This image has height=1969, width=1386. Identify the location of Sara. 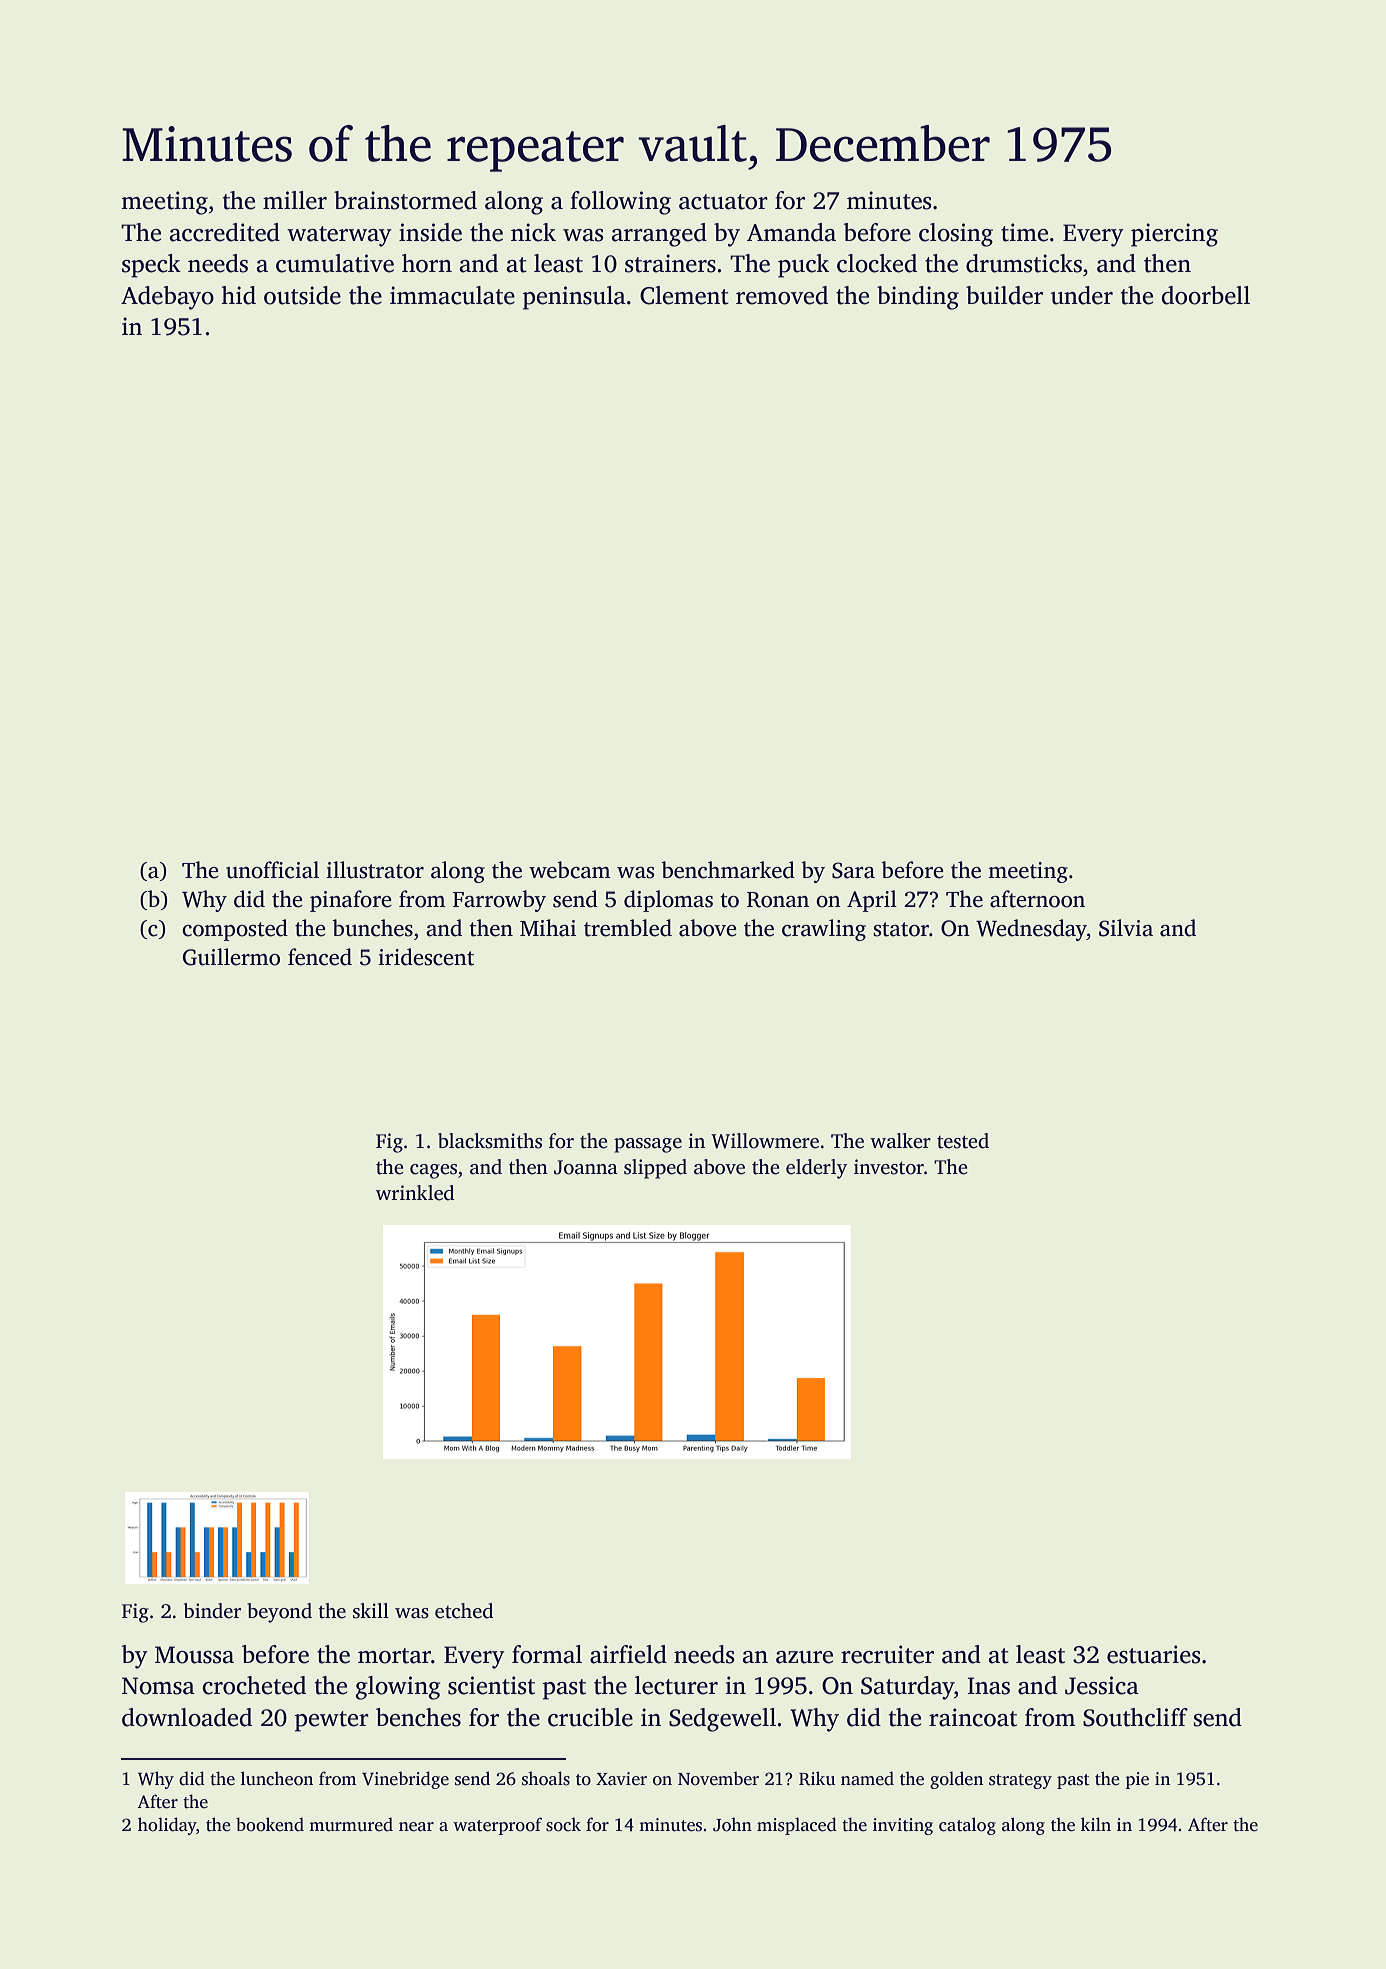
(853, 870).
